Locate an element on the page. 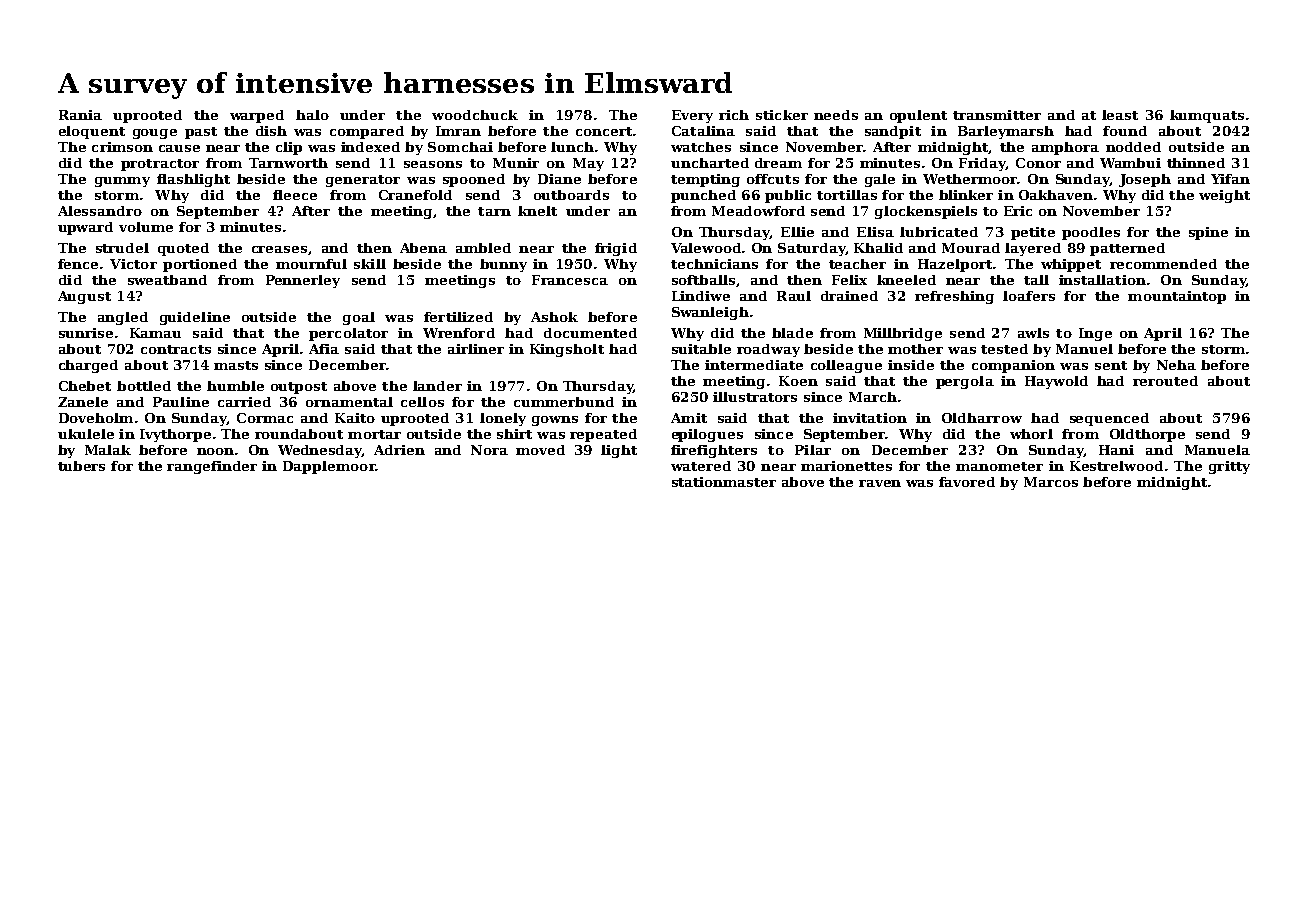 The width and height of the page is (1308, 924). Amit is located at coordinates (689, 418).
